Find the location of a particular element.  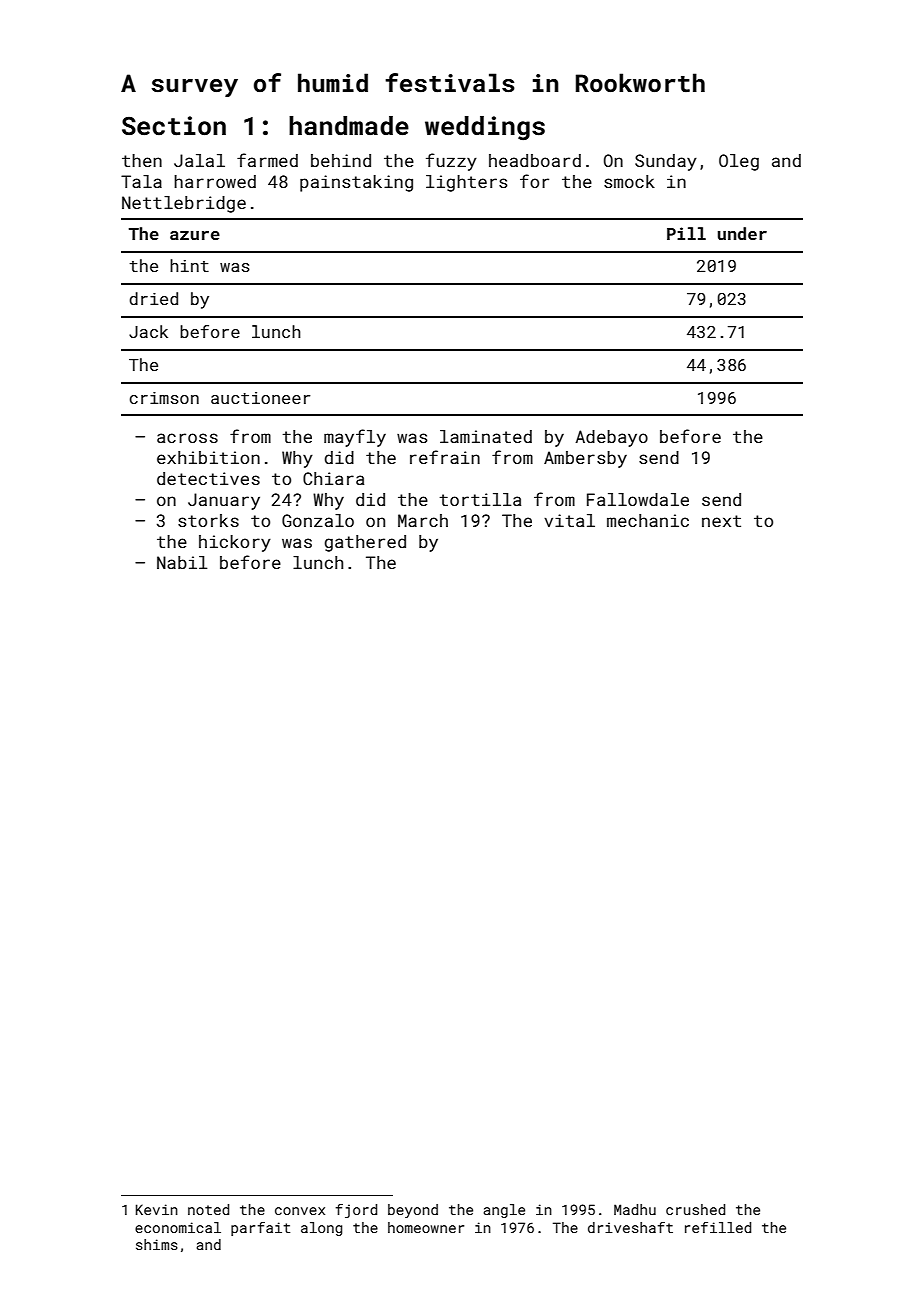

next is located at coordinates (721, 521).
